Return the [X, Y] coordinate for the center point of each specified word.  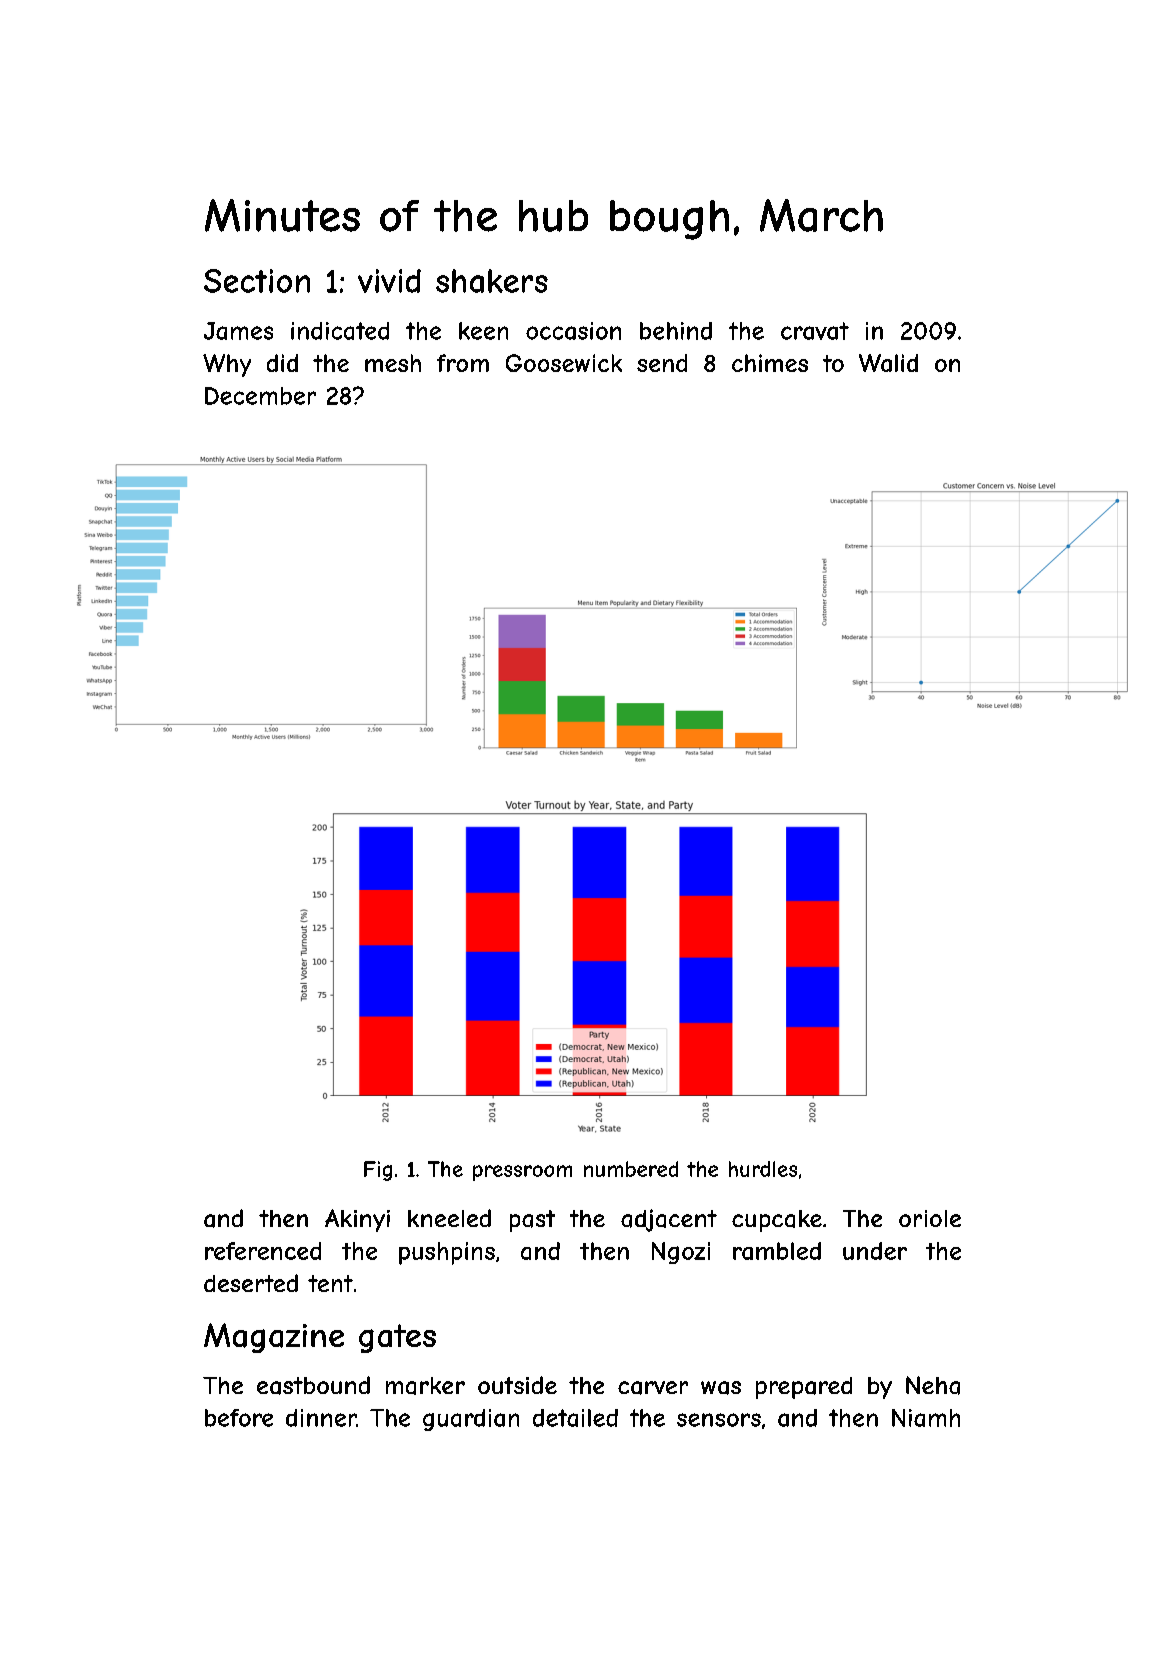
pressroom [522, 1173]
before [239, 1418]
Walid [888, 363]
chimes [770, 363]
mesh [393, 363]
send [662, 363]
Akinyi [357, 1220]
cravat [815, 331]
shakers [492, 281]
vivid [389, 281]
